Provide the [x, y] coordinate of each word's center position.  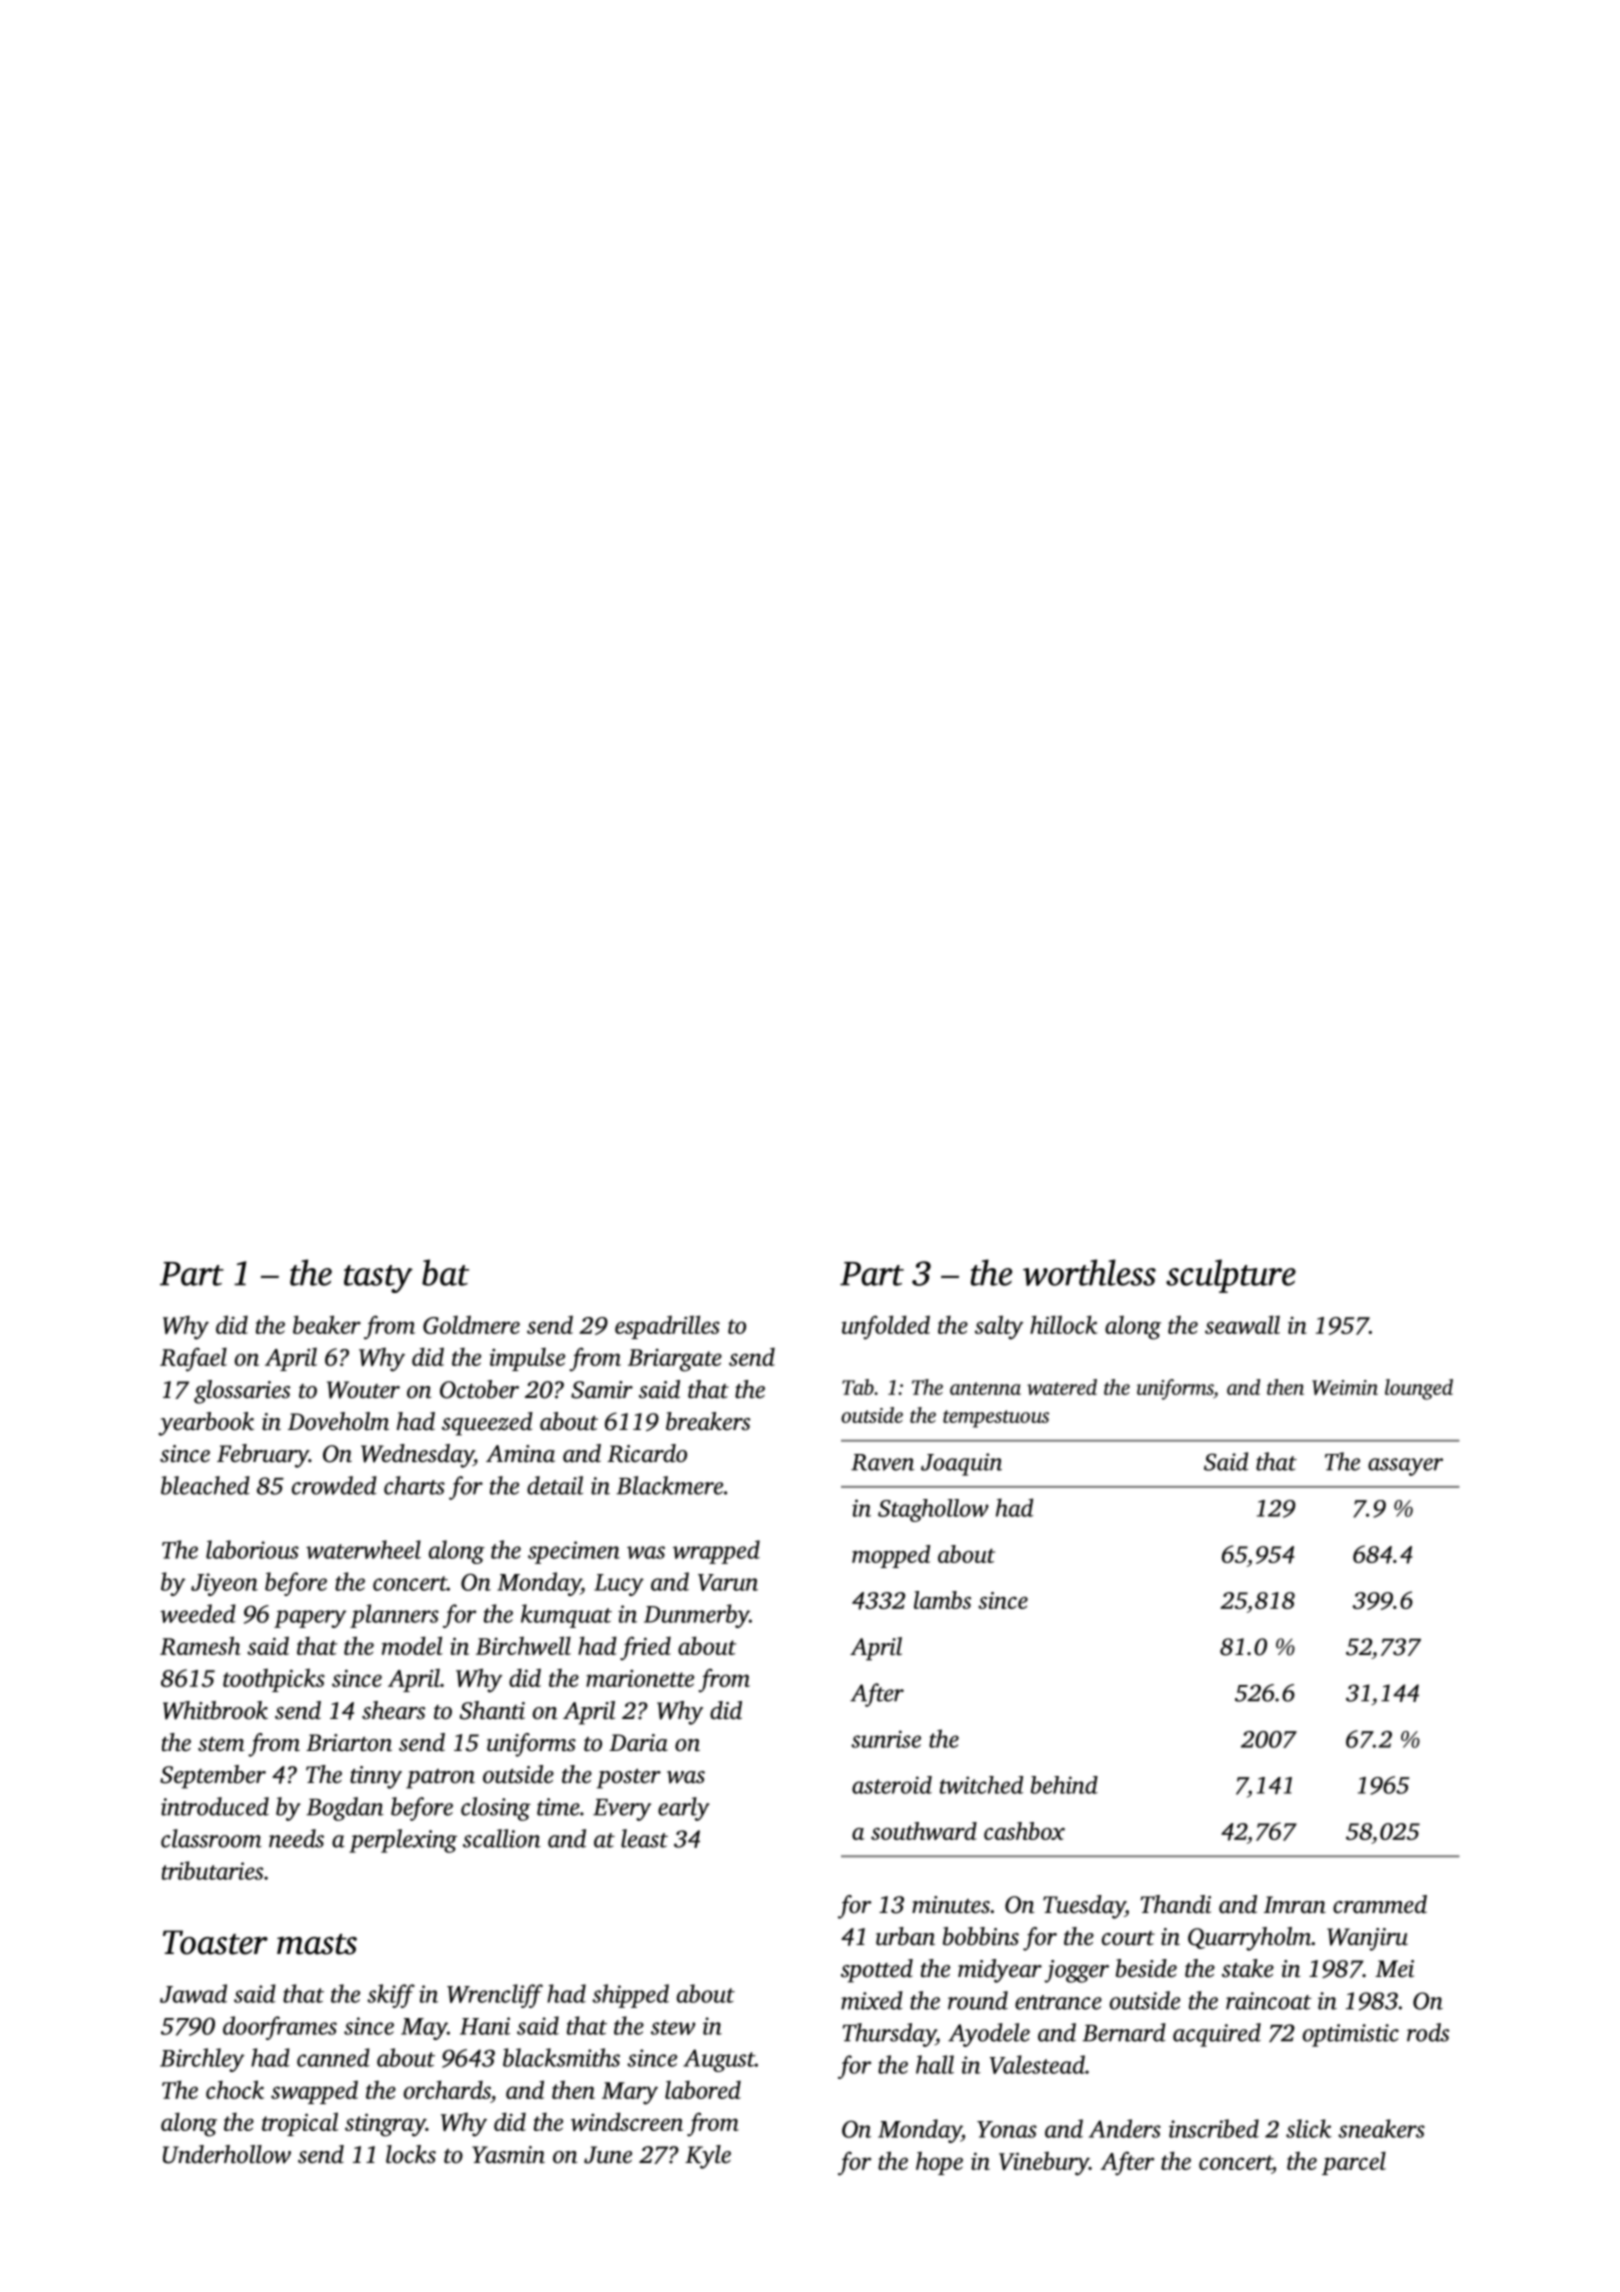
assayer [1405, 1467]
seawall [1242, 1324]
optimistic [1351, 2035]
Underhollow [227, 2154]
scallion [502, 1838]
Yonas [1007, 2129]
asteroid [892, 1785]
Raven [882, 1462]
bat [445, 1272]
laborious [252, 1549]
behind [1064, 1785]
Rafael [193, 1359]
